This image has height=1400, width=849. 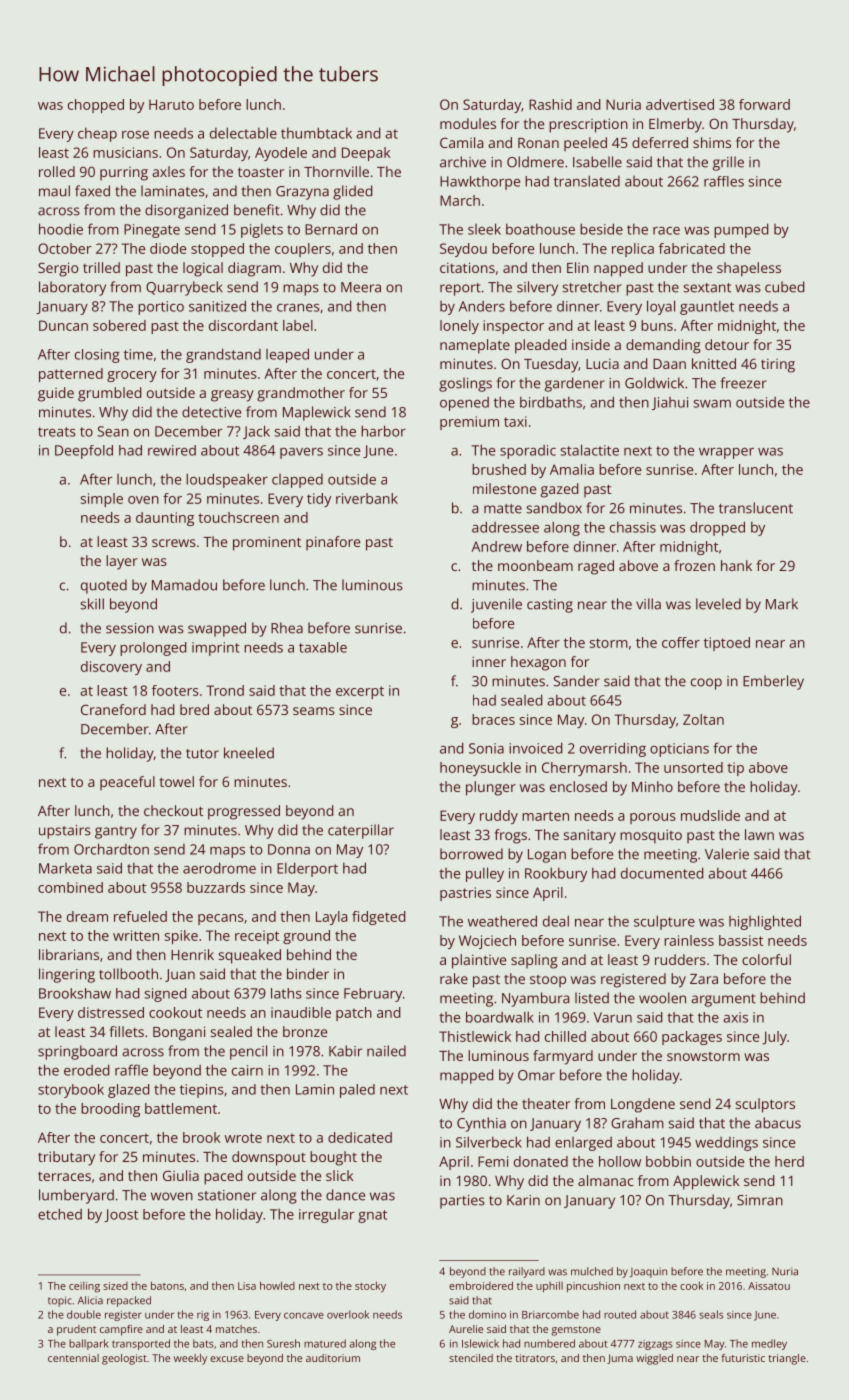 What do you see at coordinates (316, 133) in the image?
I see `thumbtack` at bounding box center [316, 133].
